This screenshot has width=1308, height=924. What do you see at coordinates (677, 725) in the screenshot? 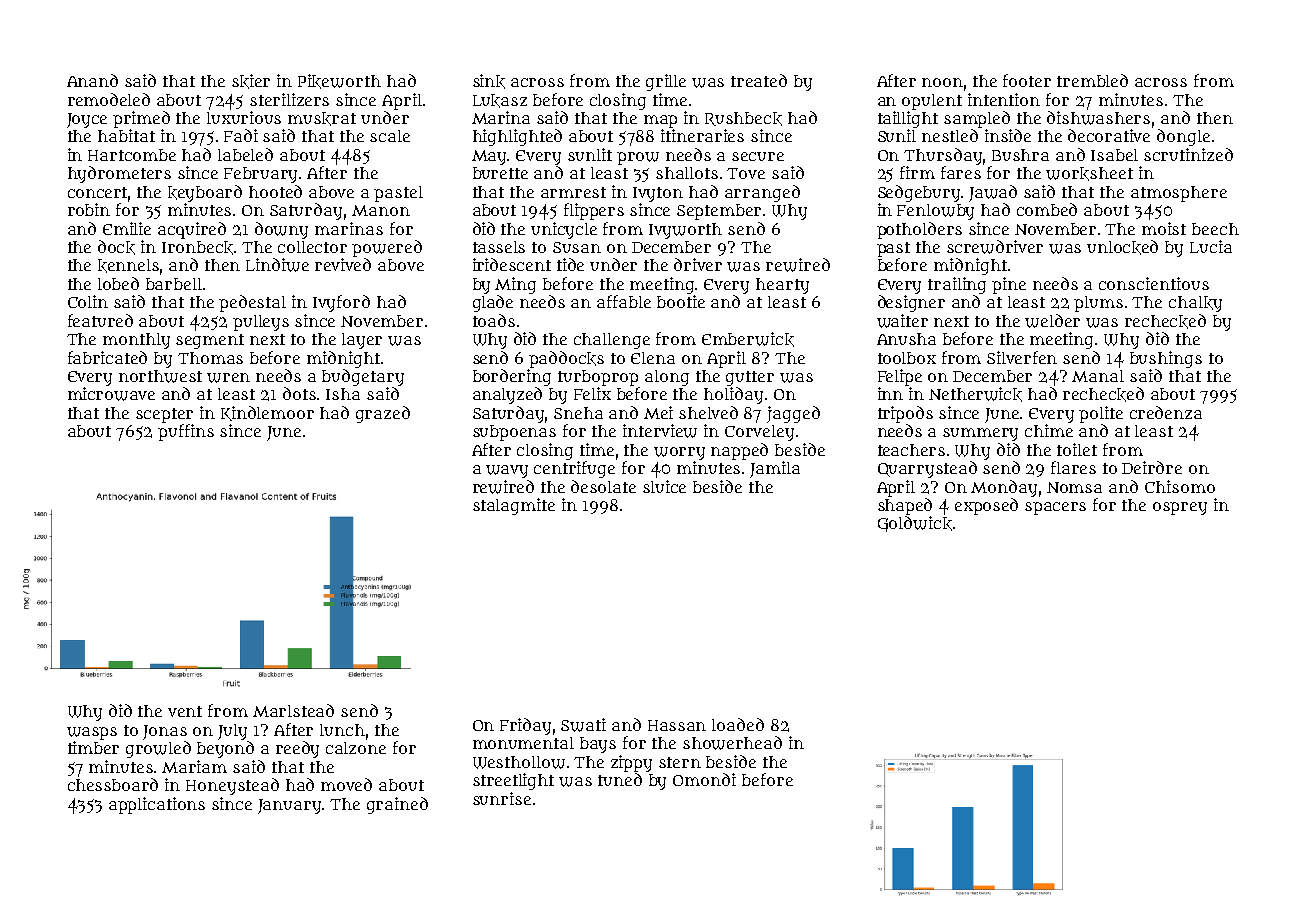
I see `Hassan` at bounding box center [677, 725].
